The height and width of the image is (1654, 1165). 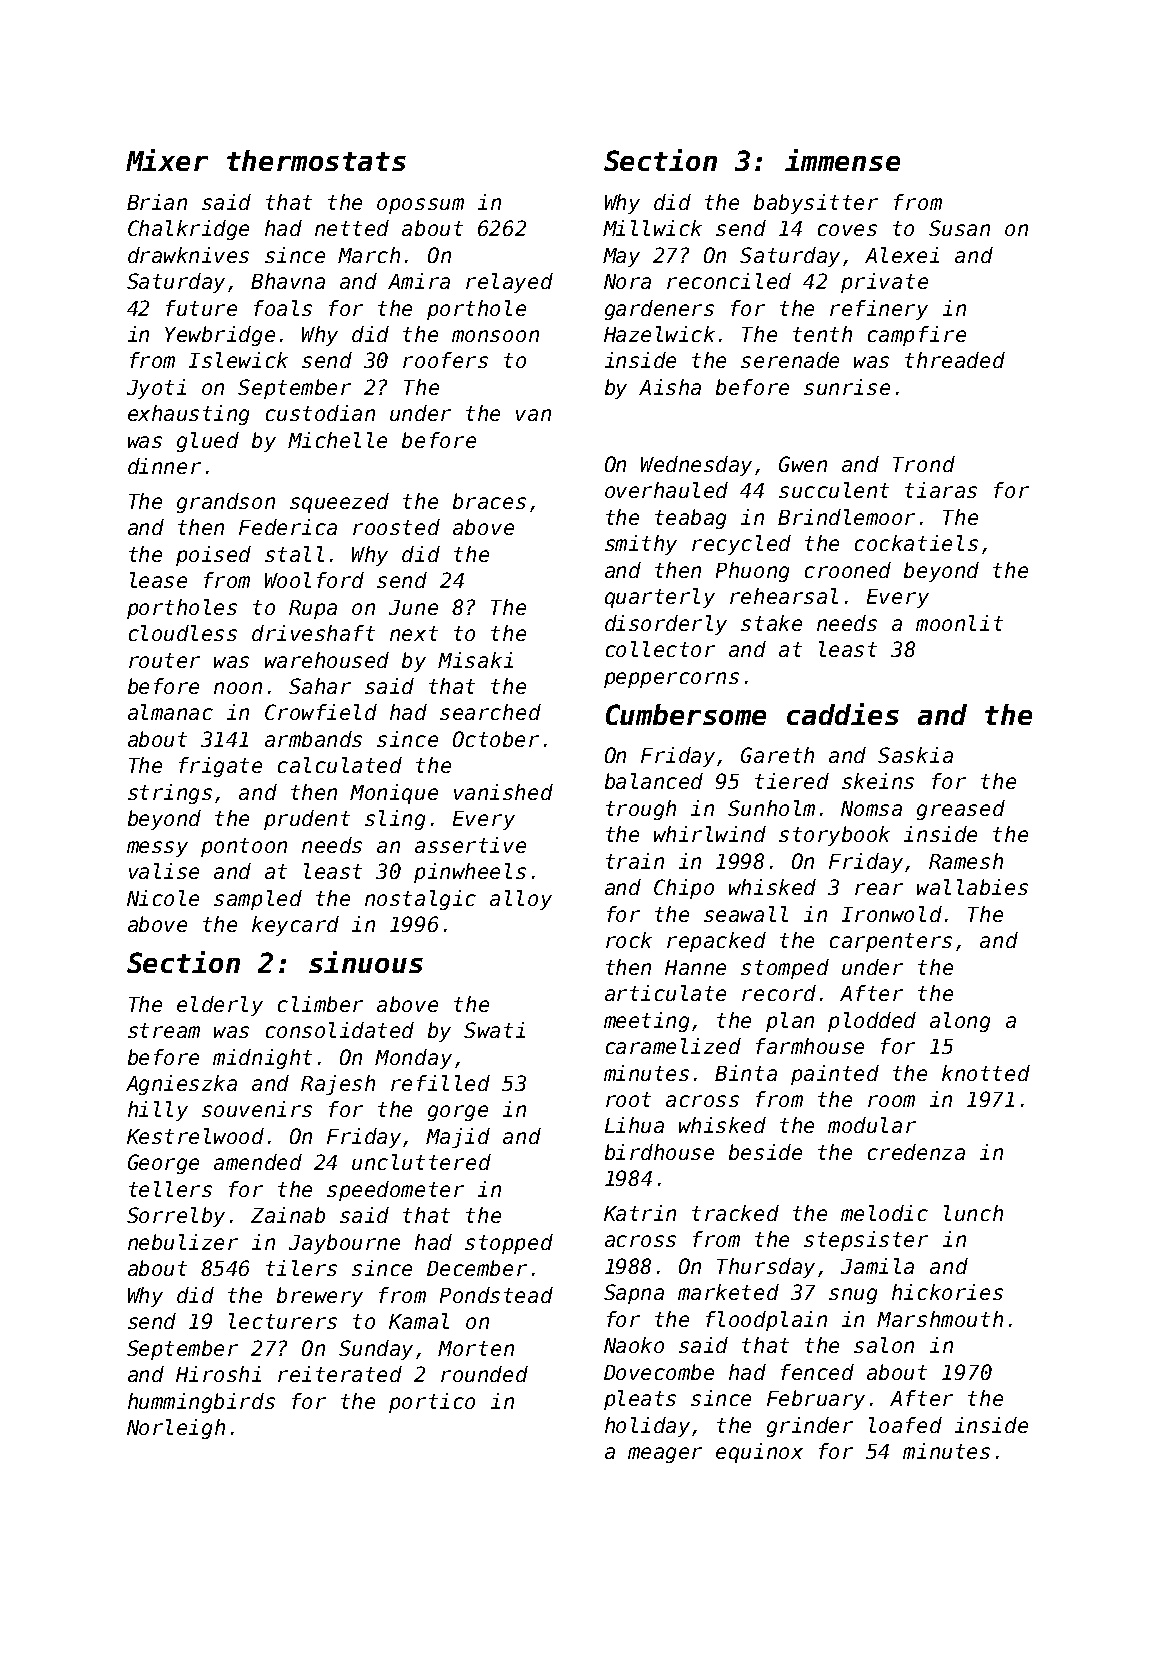 What do you see at coordinates (494, 1030) in the image?
I see `Swati` at bounding box center [494, 1030].
